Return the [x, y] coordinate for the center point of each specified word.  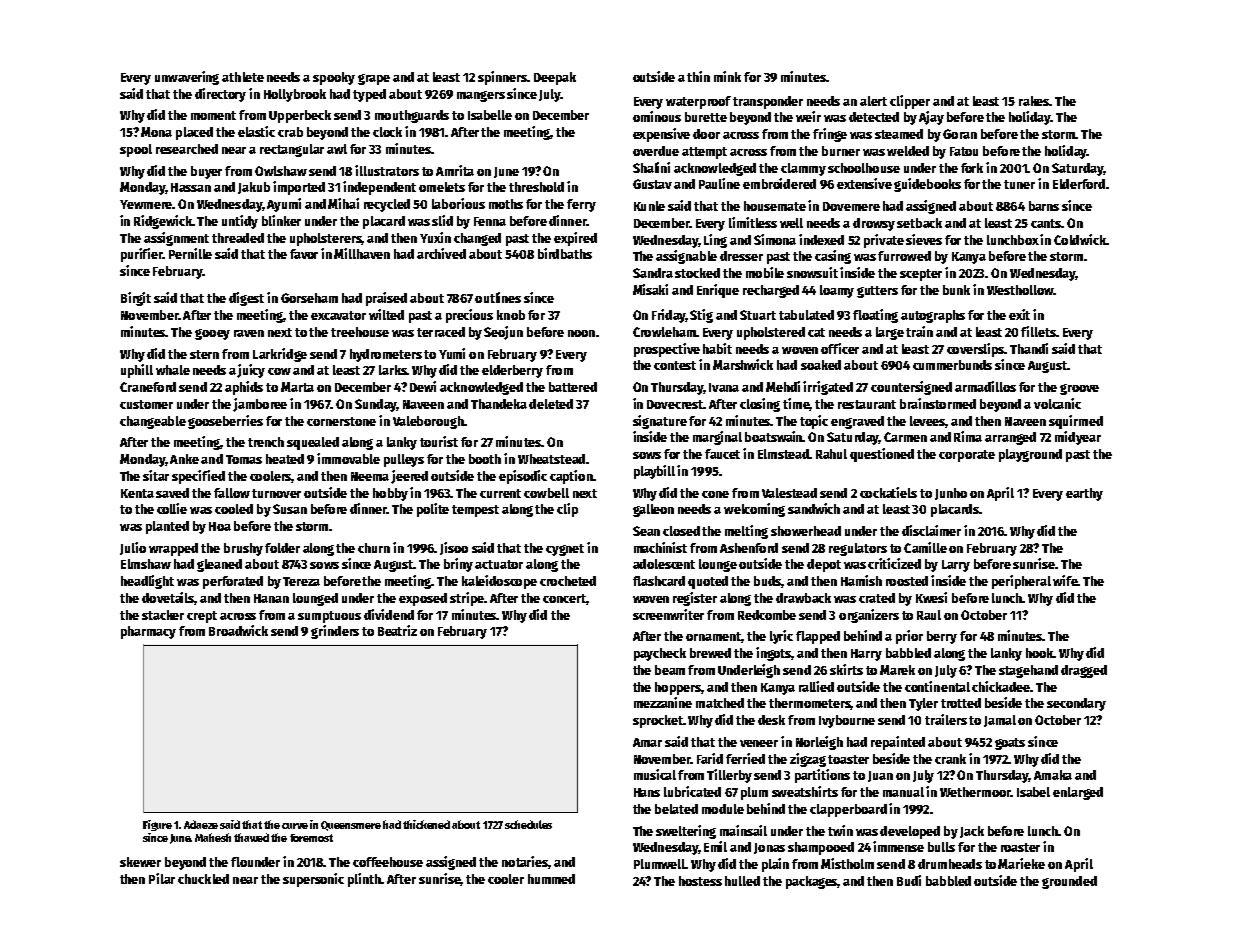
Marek [897, 670]
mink [727, 76]
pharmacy [148, 632]
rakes [1034, 101]
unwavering [187, 78]
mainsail [743, 830]
